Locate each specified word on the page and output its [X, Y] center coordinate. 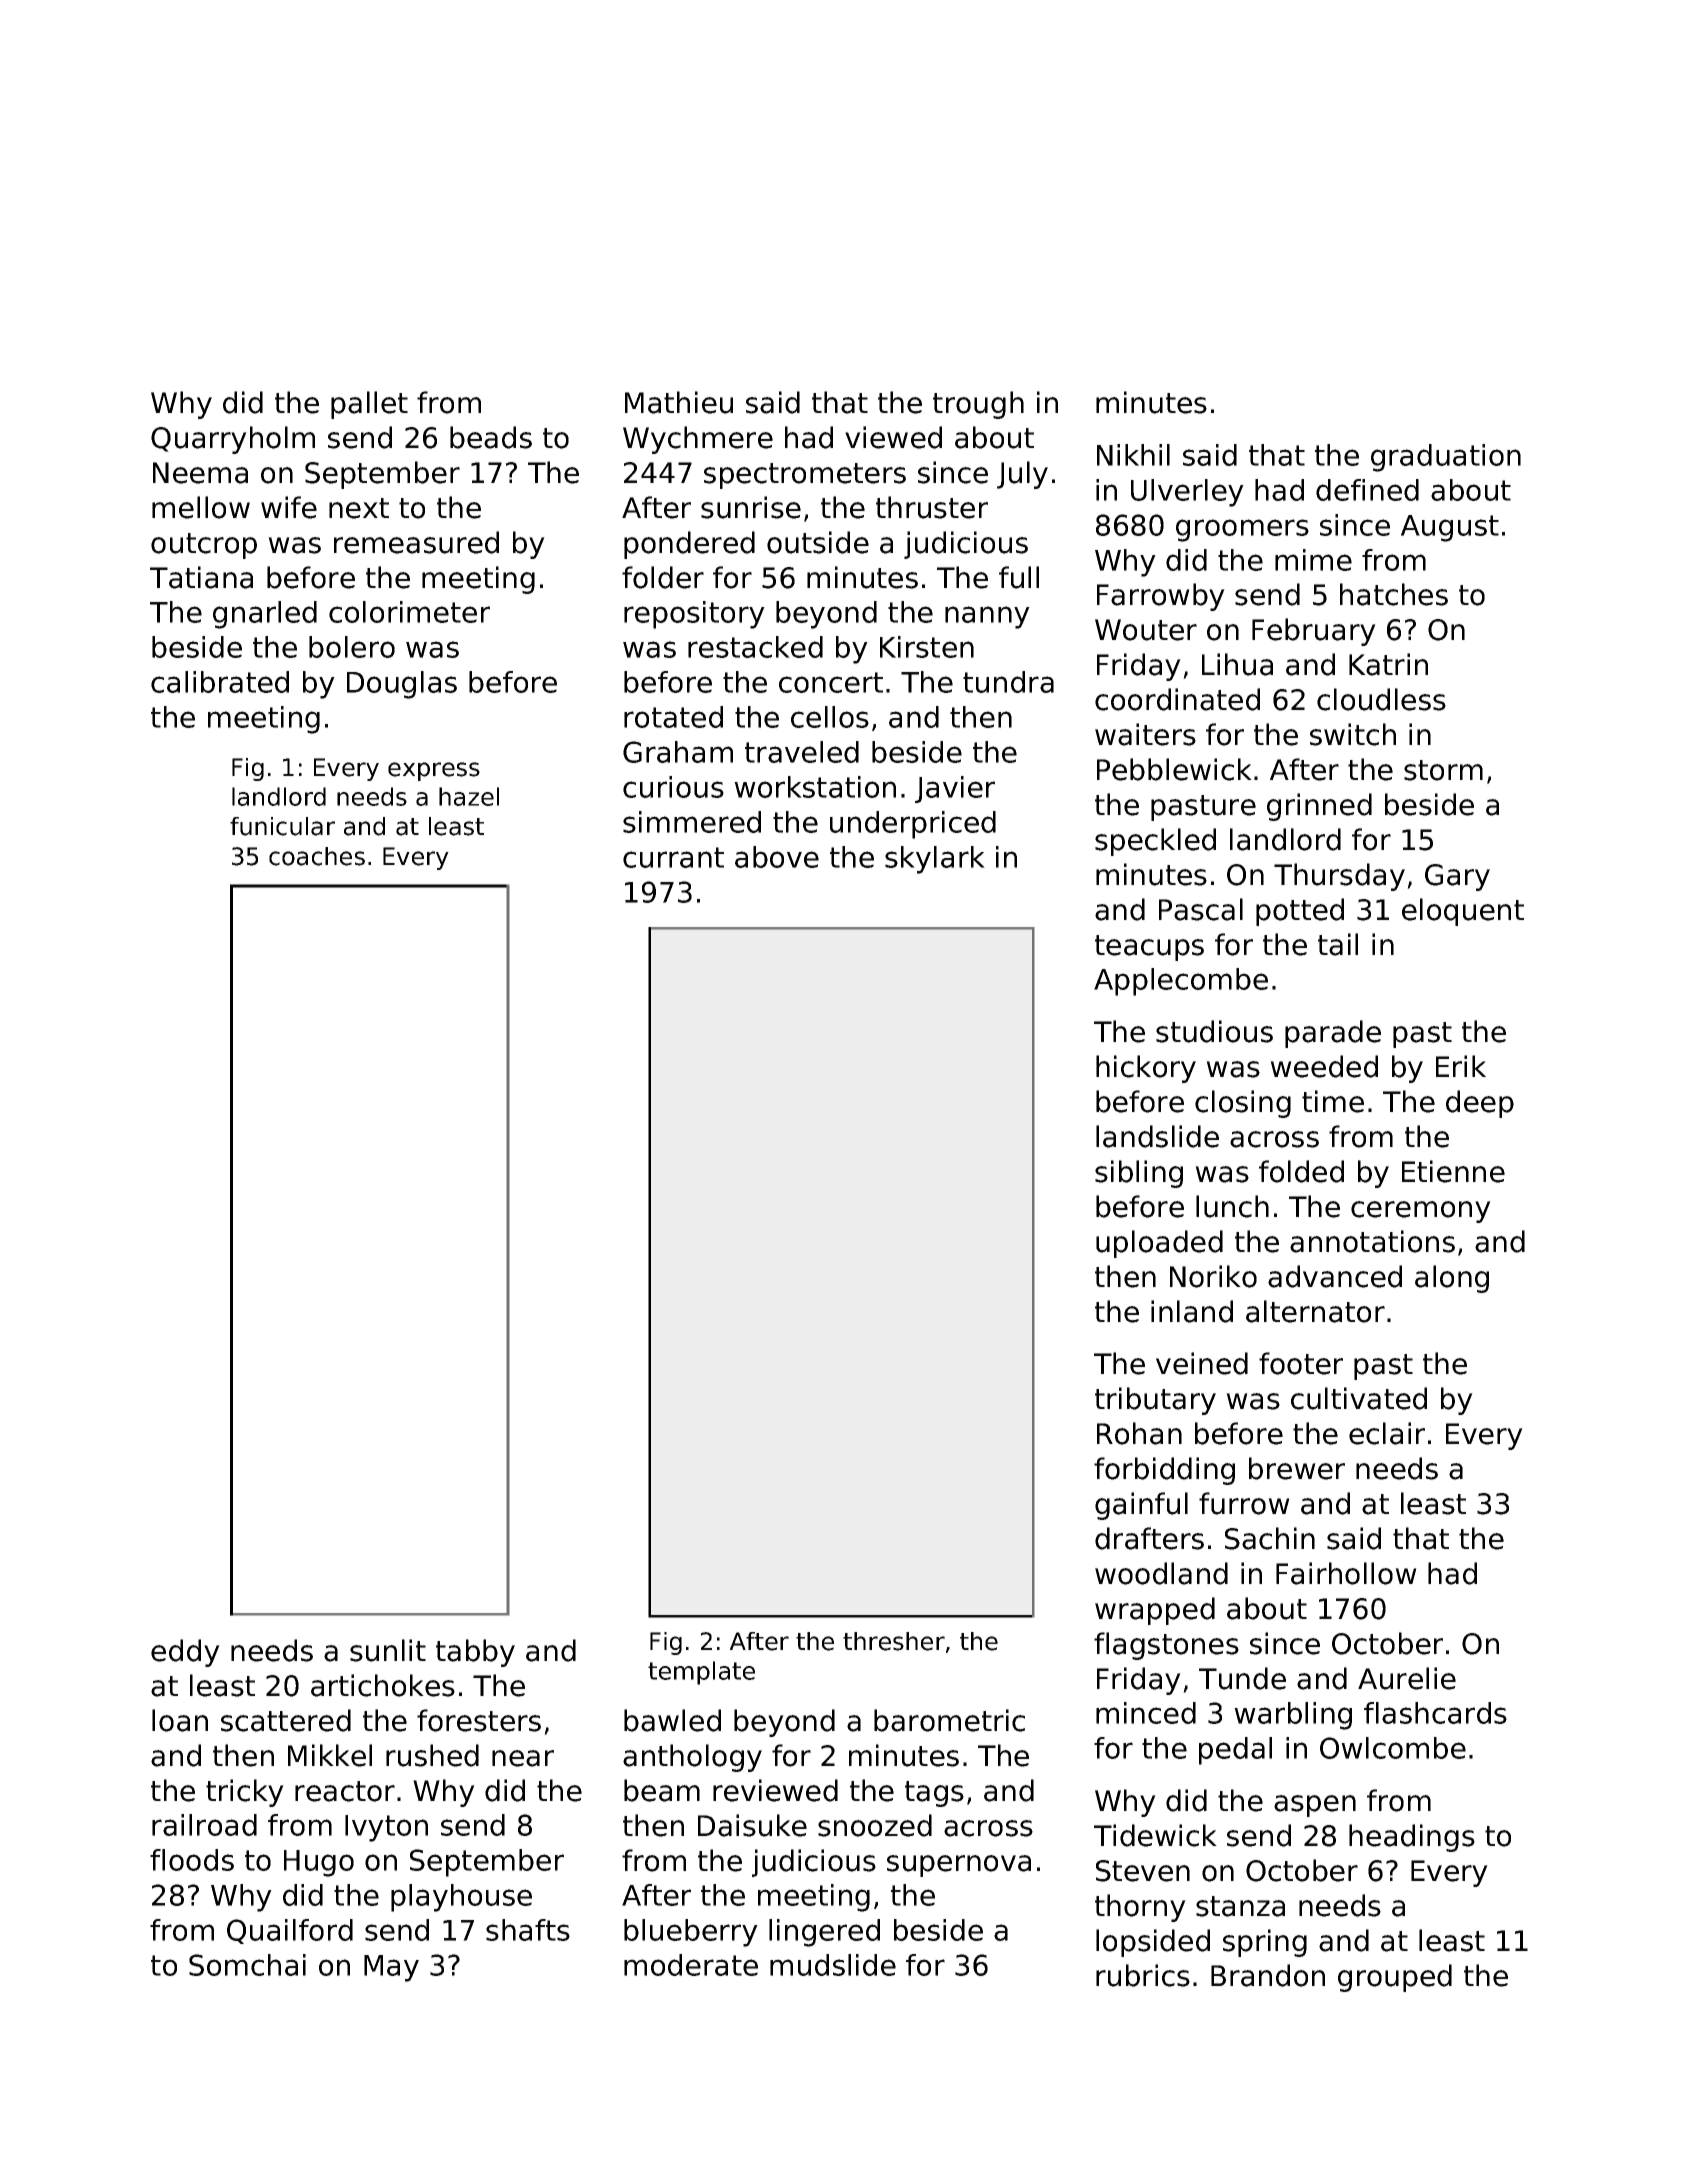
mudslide [833, 1965]
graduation [1446, 458]
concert [831, 682]
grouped [1395, 1978]
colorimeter [409, 612]
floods [192, 1860]
